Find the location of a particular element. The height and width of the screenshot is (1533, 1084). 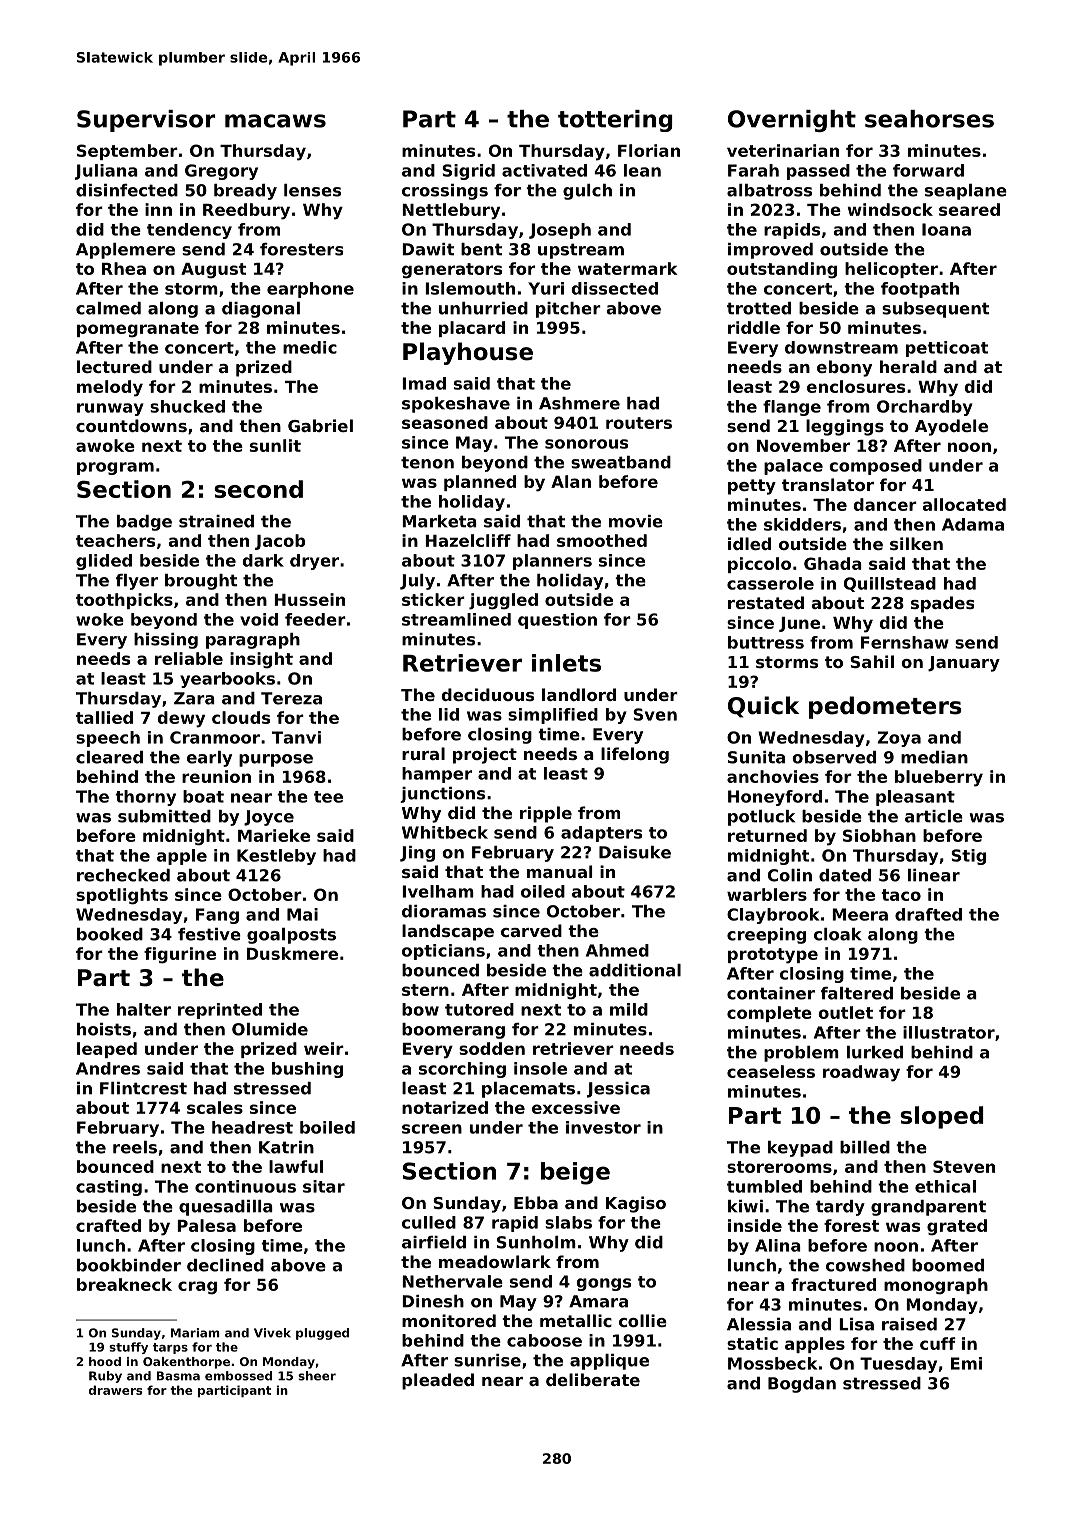

Sigrid is located at coordinates (468, 172).
